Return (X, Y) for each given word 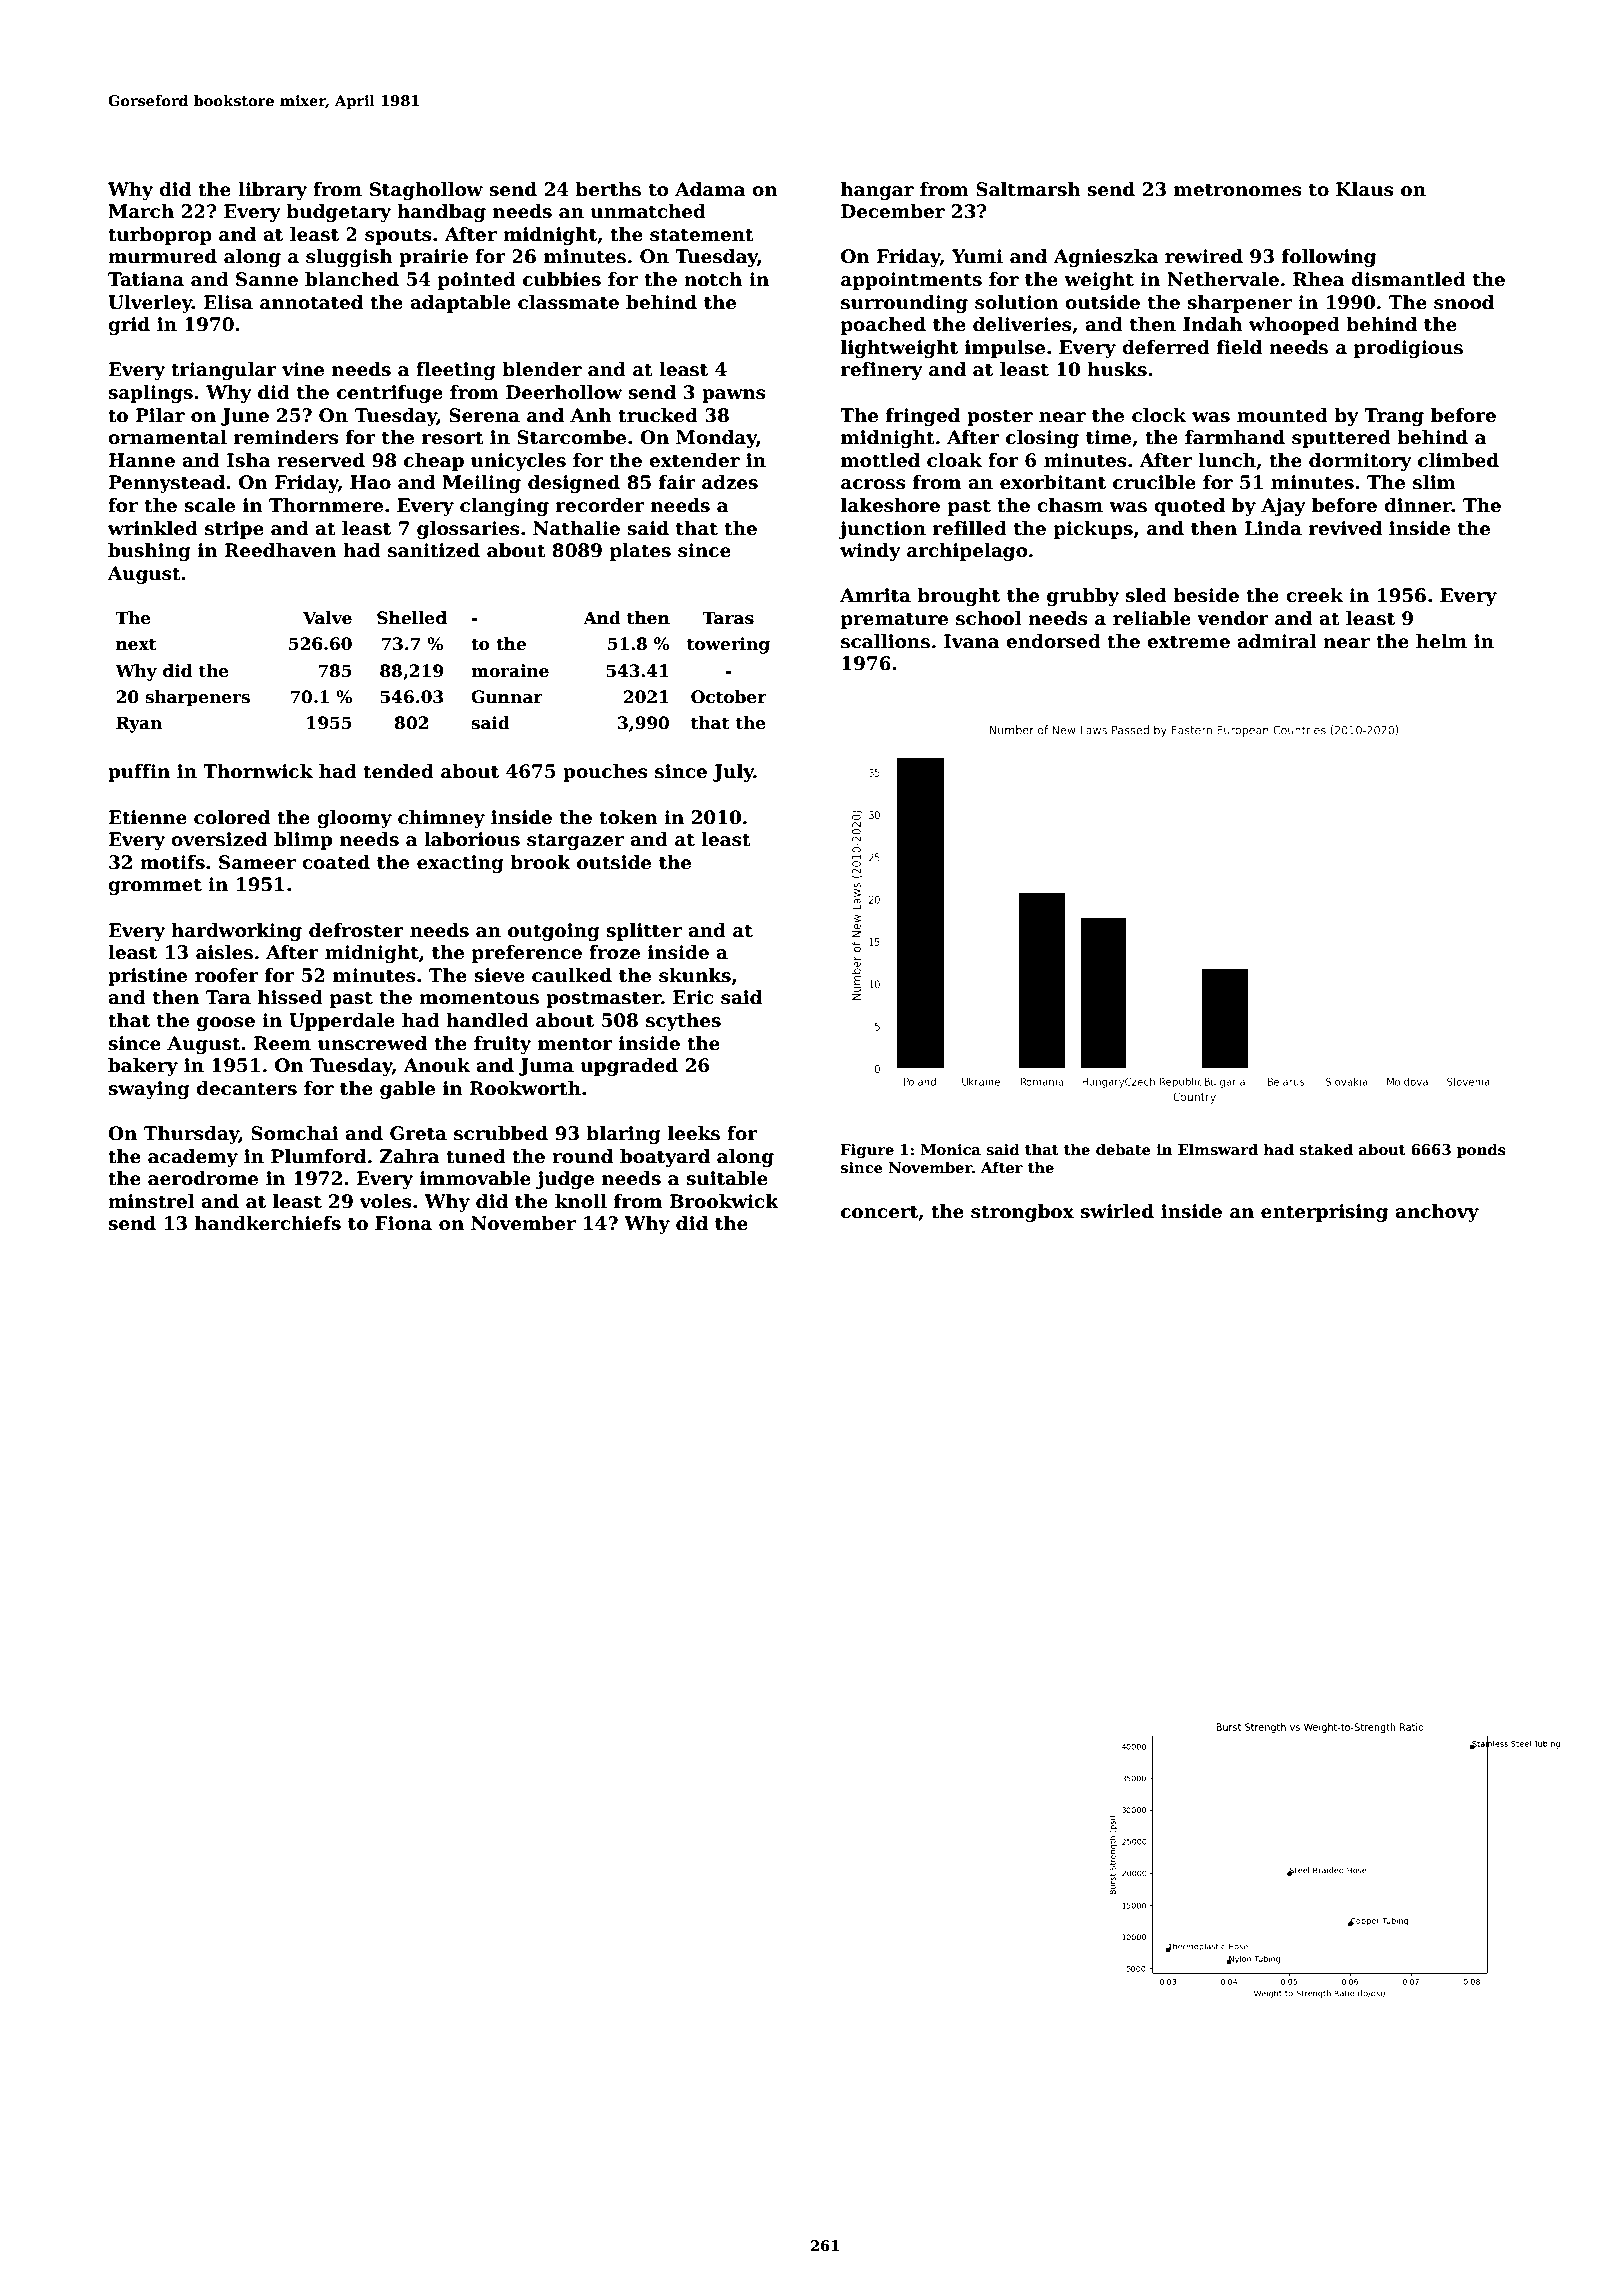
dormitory (1360, 462)
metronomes (1238, 190)
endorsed (1053, 641)
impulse (1005, 349)
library (272, 191)
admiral (1277, 641)
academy (193, 1158)
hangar (877, 191)
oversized (219, 839)
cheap (434, 462)
